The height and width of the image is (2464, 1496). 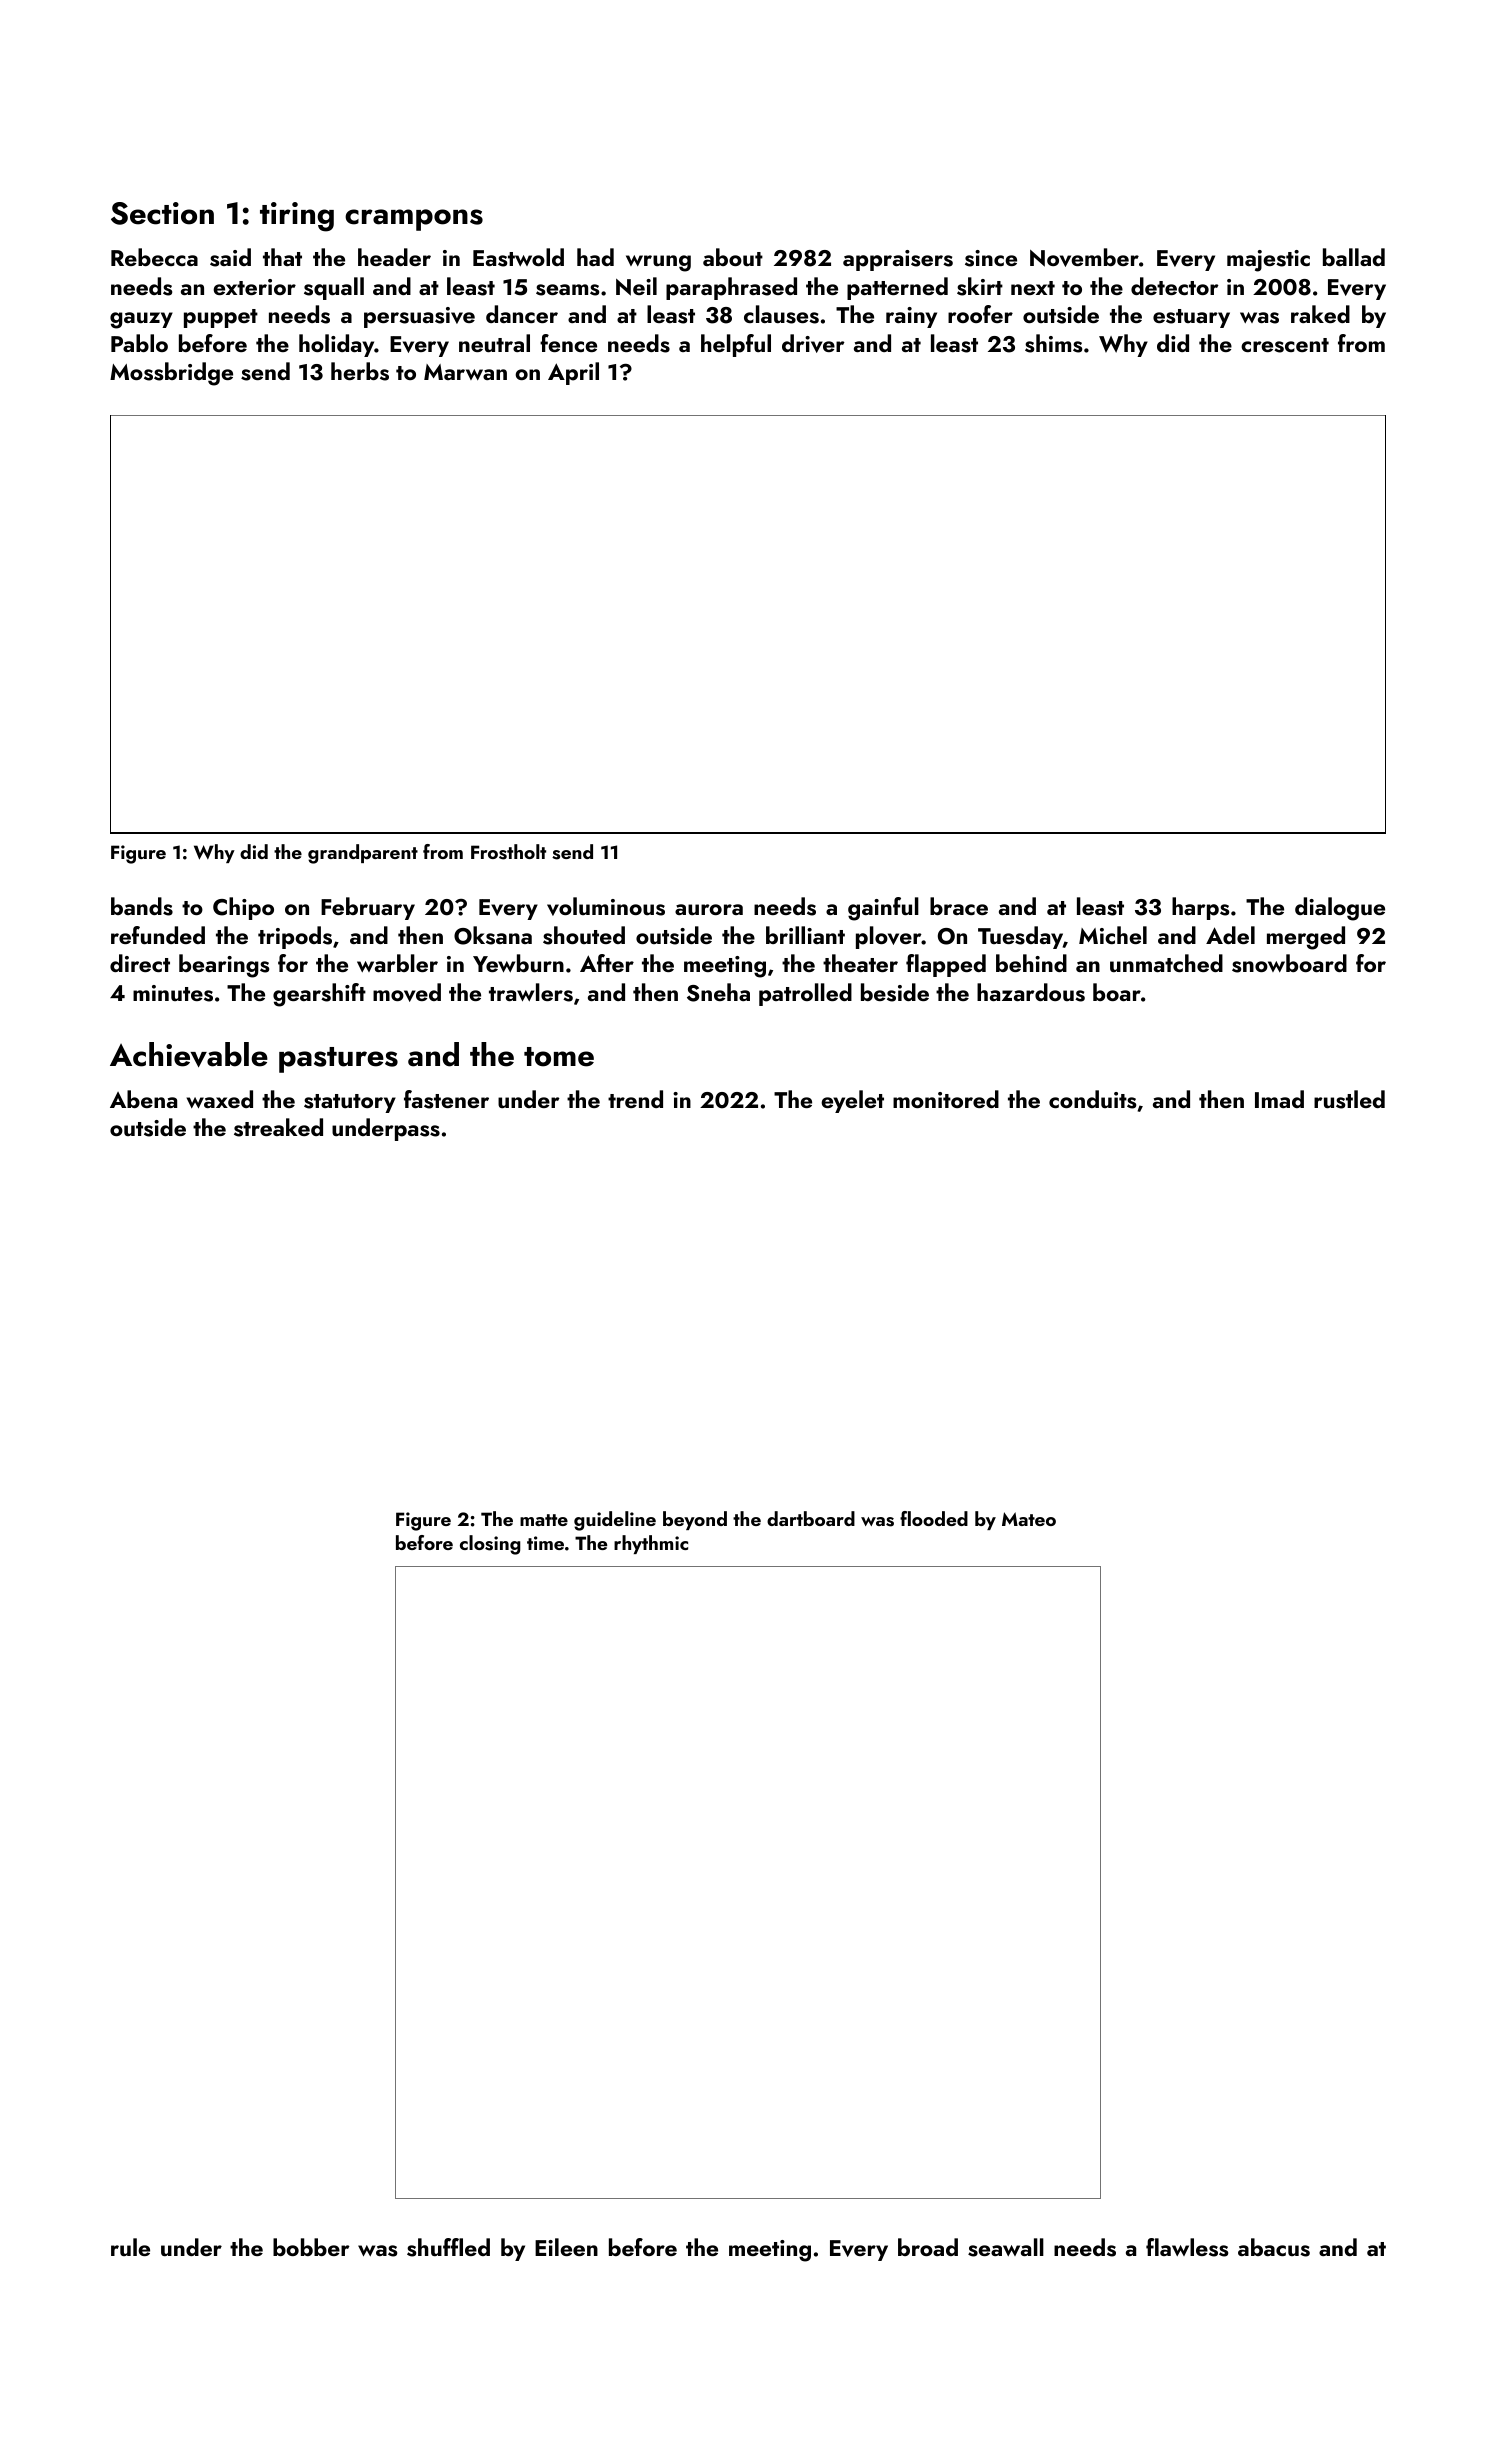 I want to click on Neil, so click(x=636, y=286).
